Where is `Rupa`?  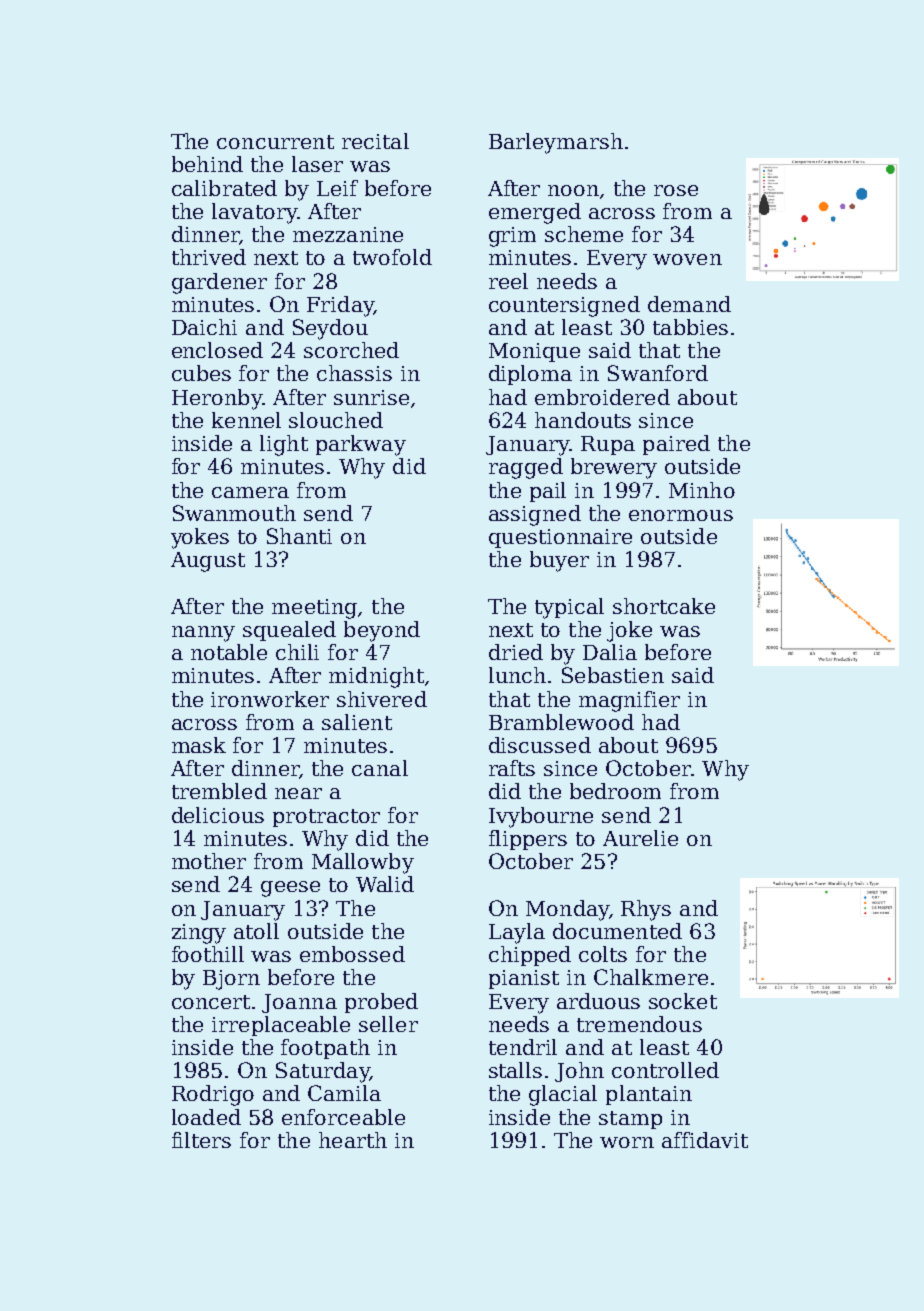
Rupa is located at coordinates (608, 445).
